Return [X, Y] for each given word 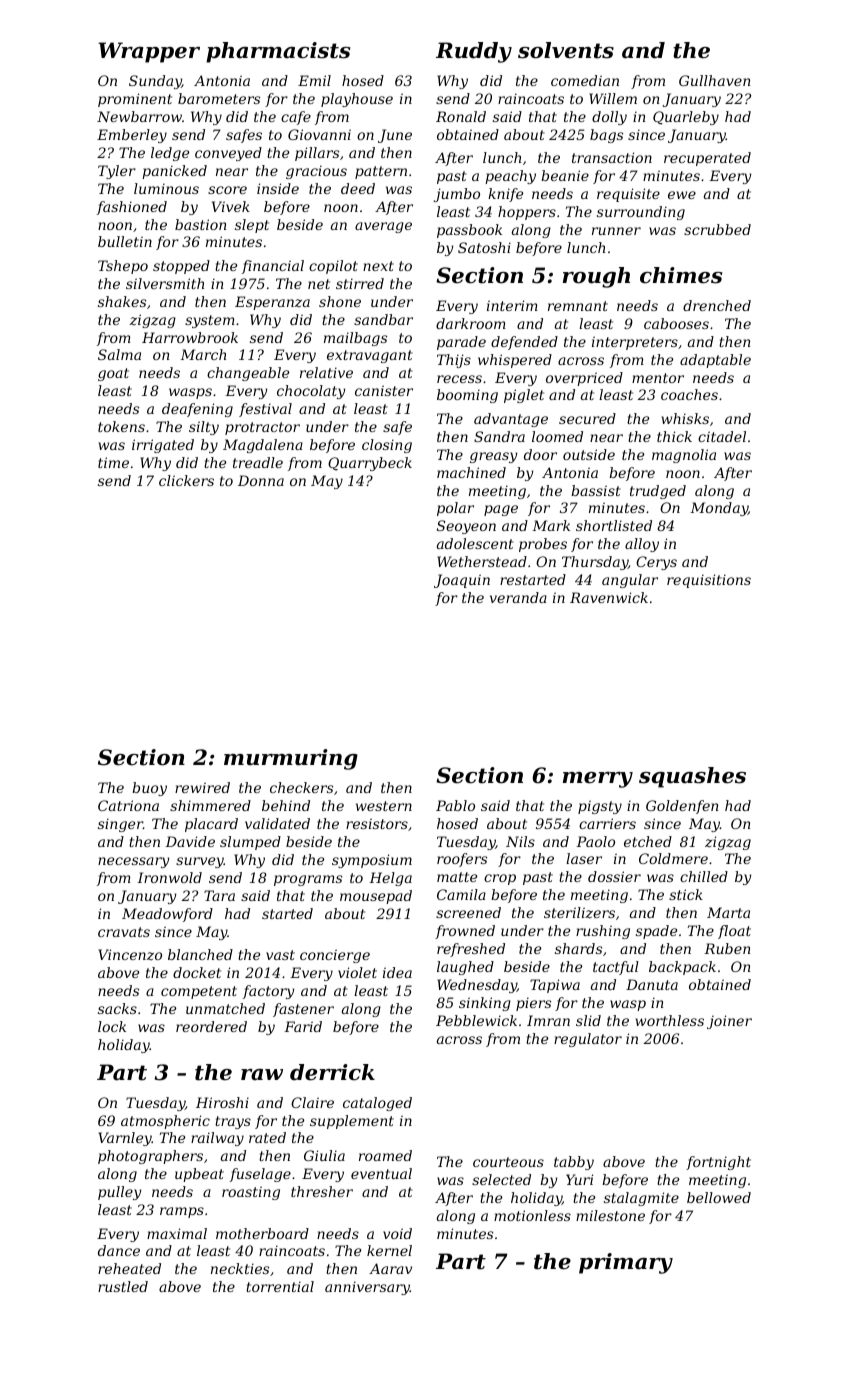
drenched [717, 305]
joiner [729, 1022]
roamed [385, 1155]
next [378, 266]
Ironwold [169, 877]
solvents [566, 50]
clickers [186, 480]
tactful [616, 968]
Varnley [125, 1139]
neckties [240, 1268]
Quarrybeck [370, 464]
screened [468, 912]
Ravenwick [609, 597]
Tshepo [123, 267]
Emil [314, 80]
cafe [296, 118]
